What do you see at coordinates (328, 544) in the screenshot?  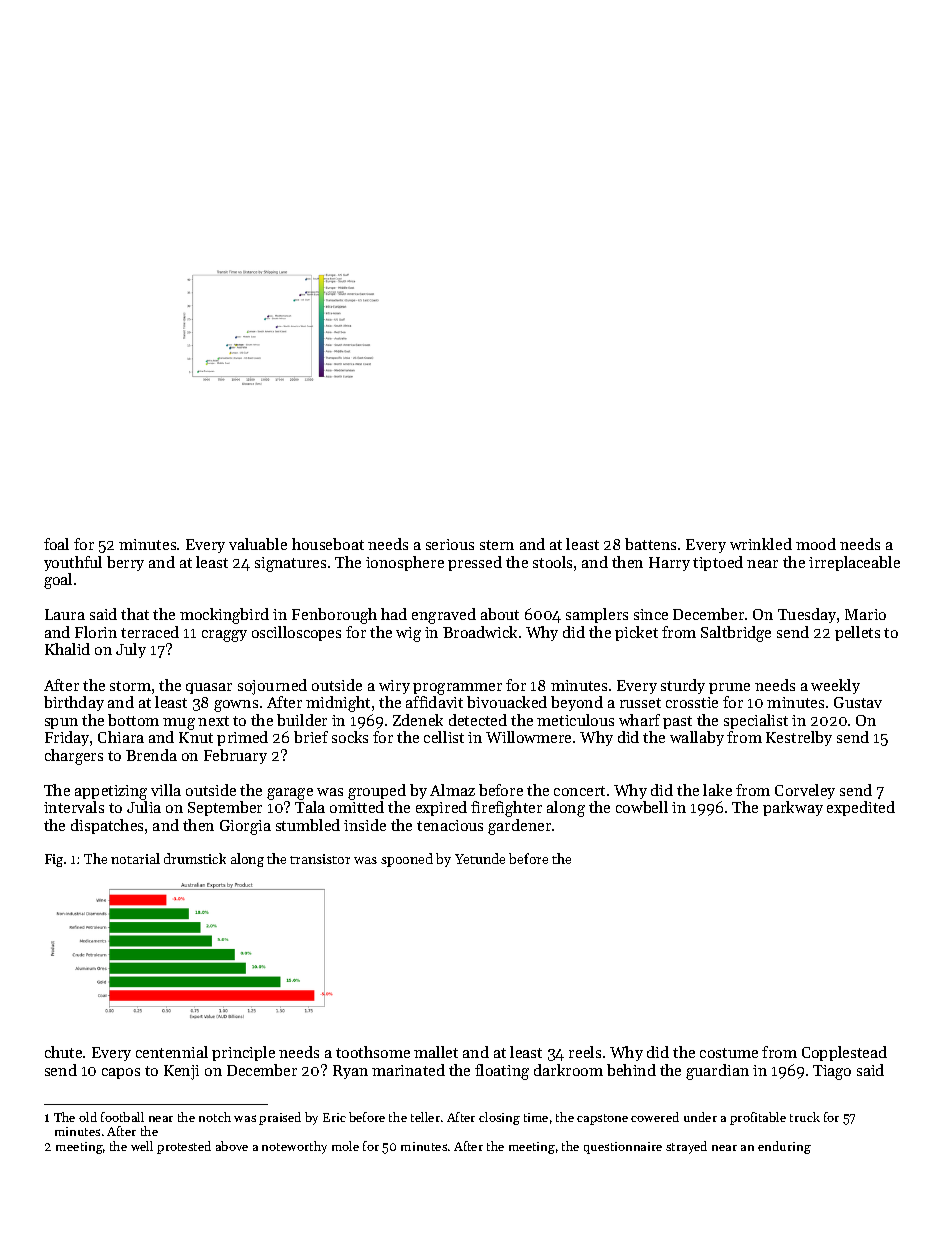 I see `houseboat` at bounding box center [328, 544].
